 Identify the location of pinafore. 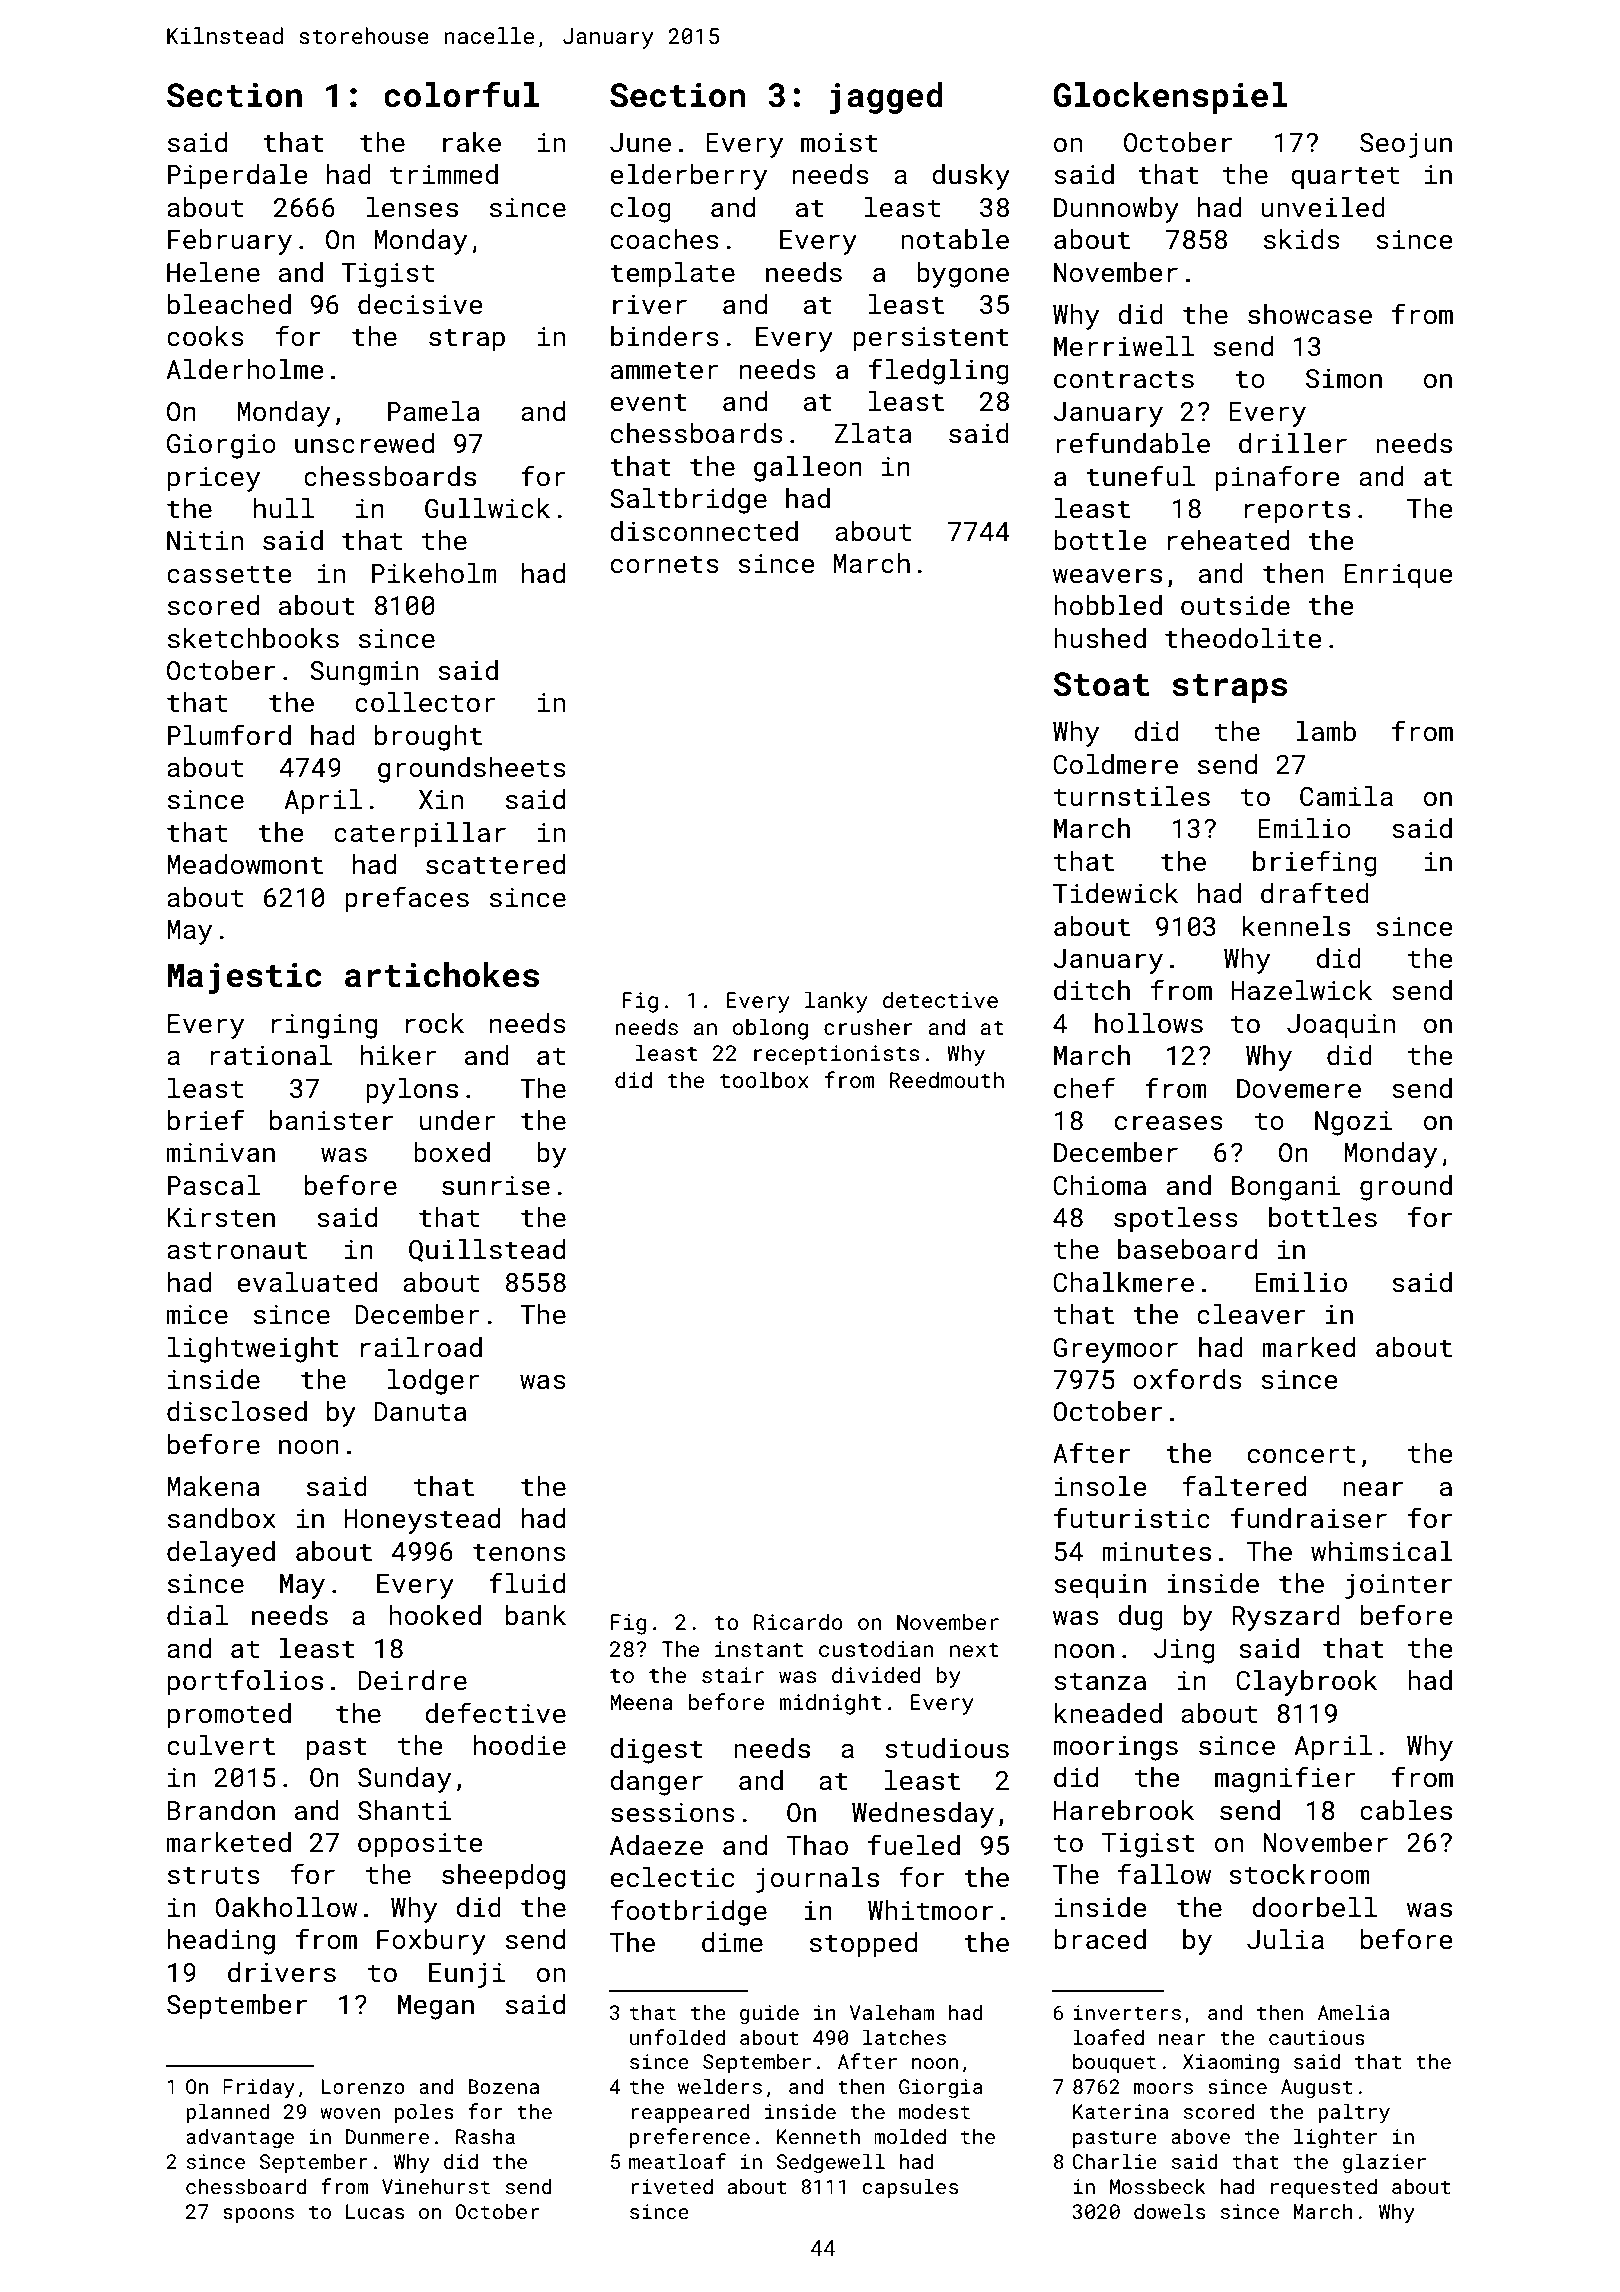
(1277, 478).
